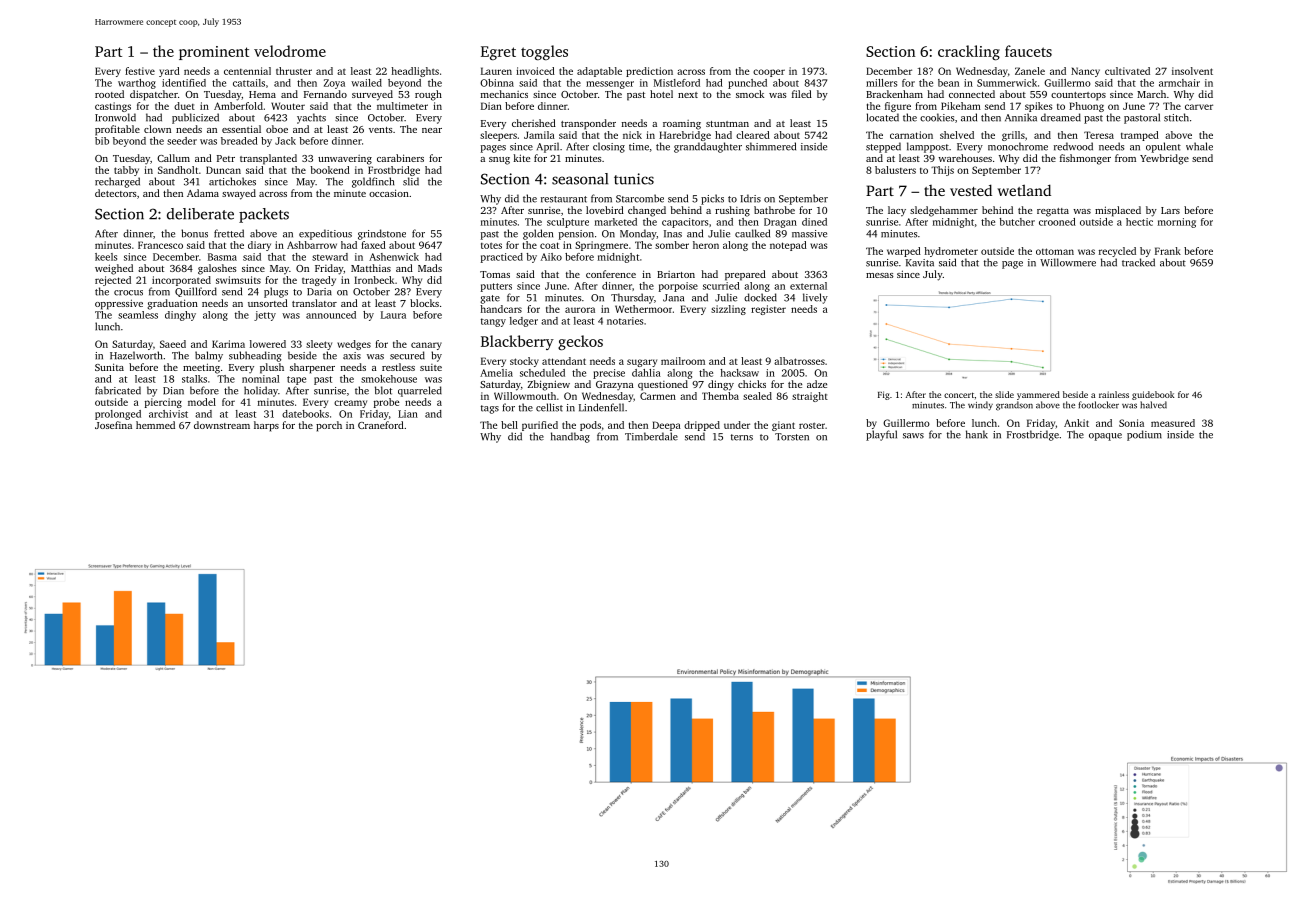 The image size is (1308, 924). Describe the element at coordinates (948, 83) in the page. I see `bean` at that location.
